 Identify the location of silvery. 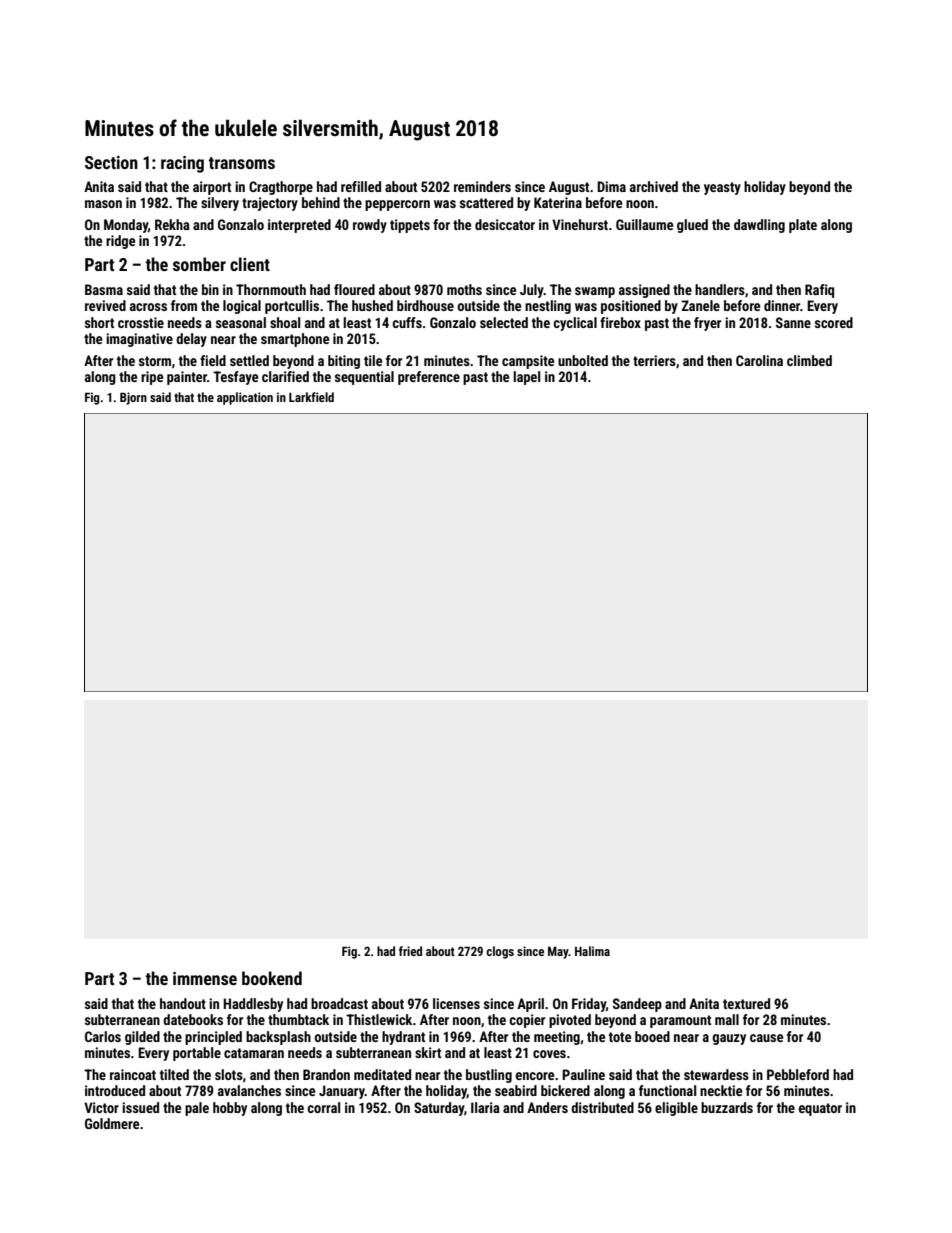
(220, 204).
